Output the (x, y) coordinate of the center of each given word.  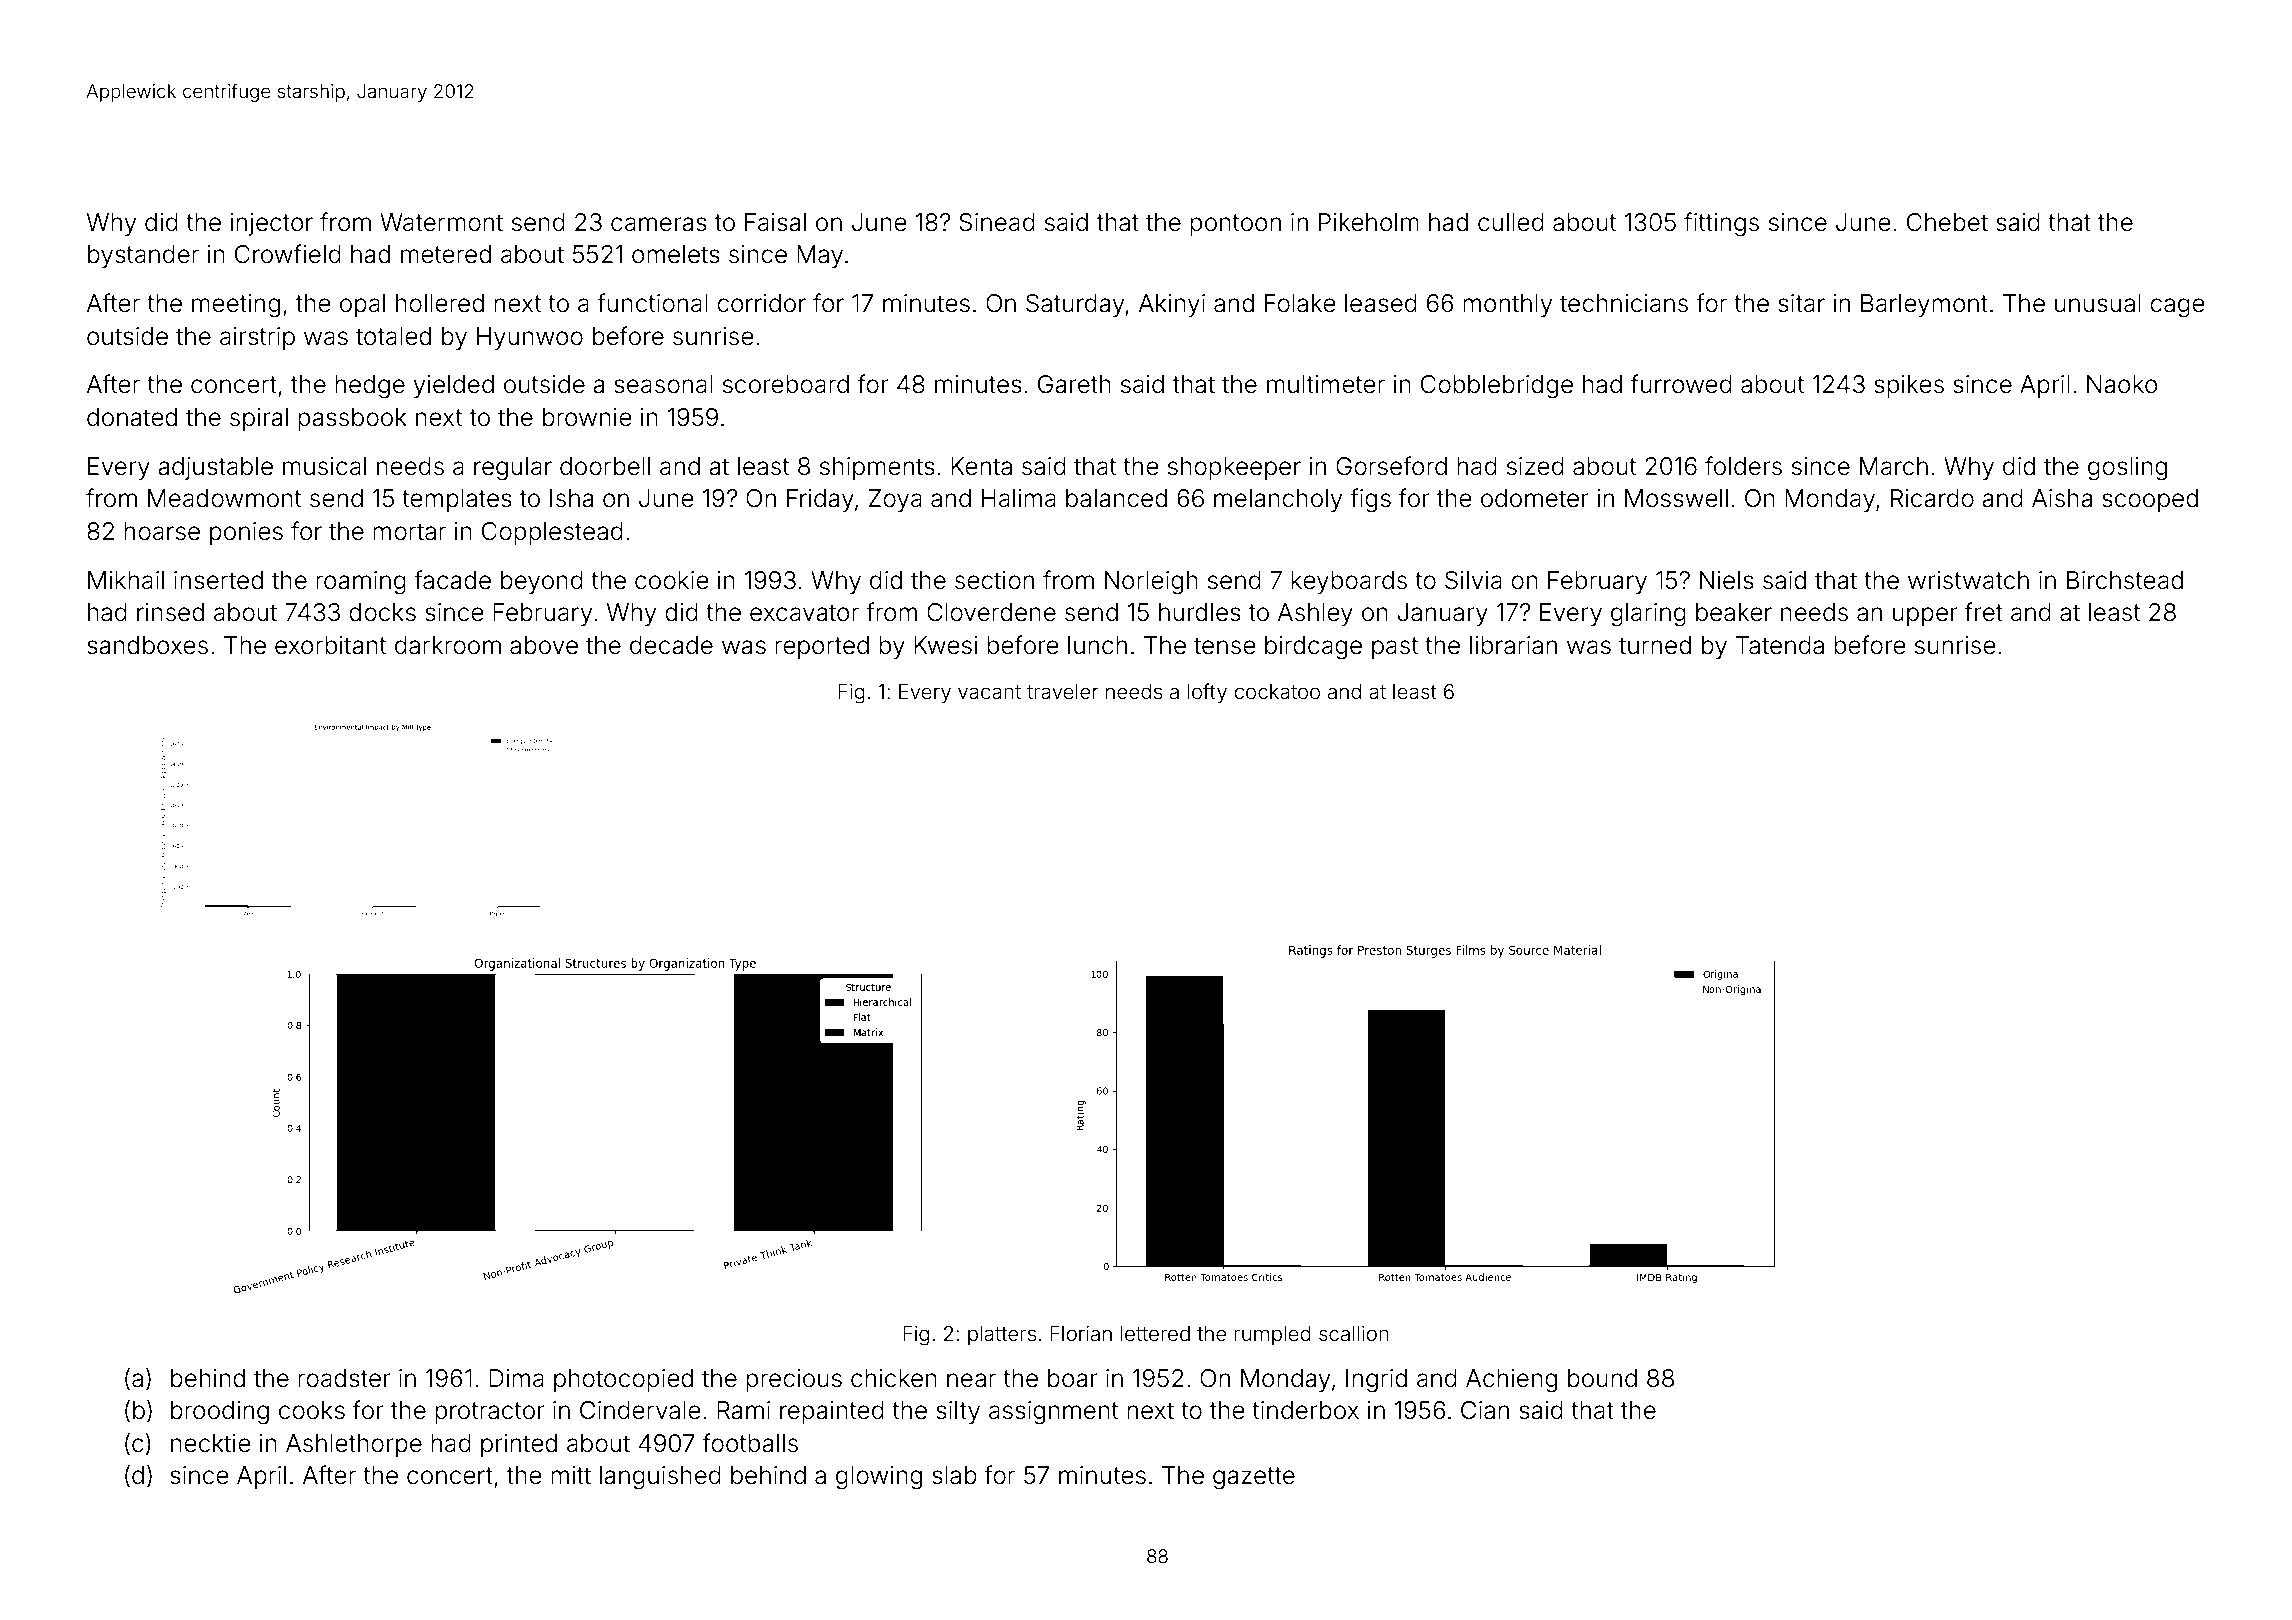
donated (132, 417)
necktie (211, 1443)
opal (362, 305)
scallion (1354, 1333)
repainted (832, 1412)
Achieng (1511, 1381)
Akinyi (1172, 305)
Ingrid (1376, 1381)
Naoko (2122, 384)
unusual (2098, 303)
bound (1602, 1378)
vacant (989, 692)
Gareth (1074, 384)
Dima (516, 1378)
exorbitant (330, 645)
